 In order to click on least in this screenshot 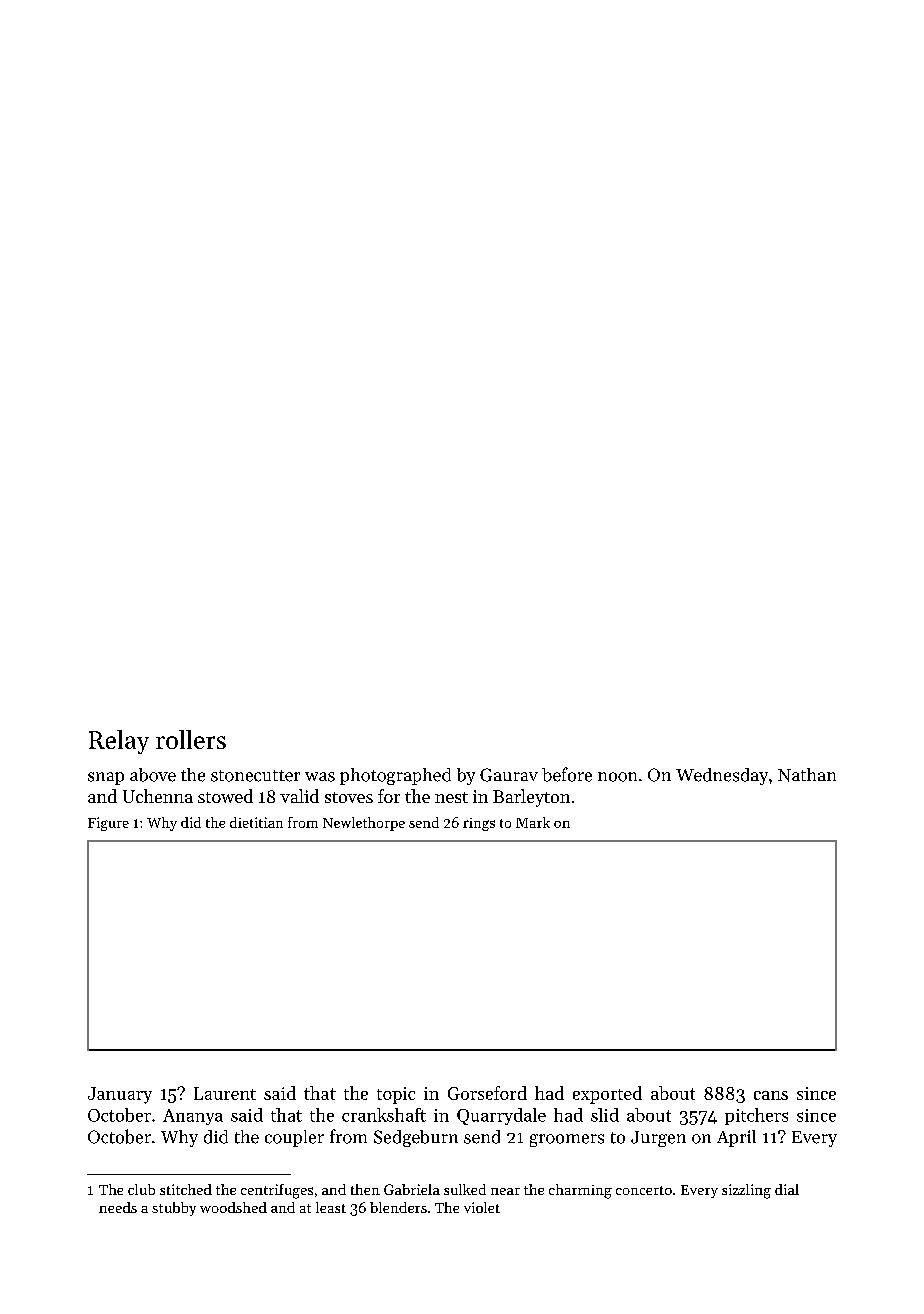, I will do `click(331, 1207)`.
